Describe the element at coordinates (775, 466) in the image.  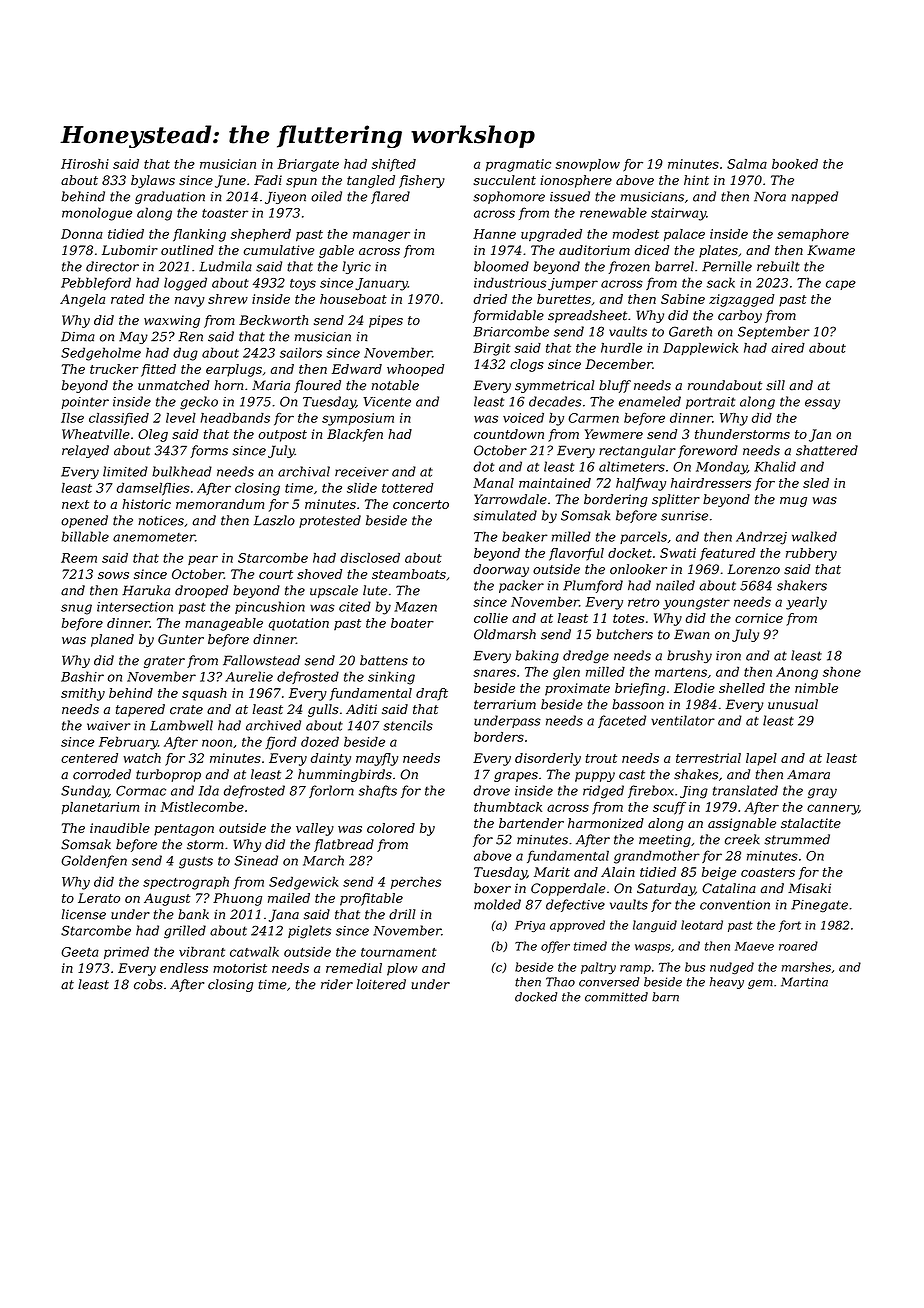
I see `Khalid` at that location.
